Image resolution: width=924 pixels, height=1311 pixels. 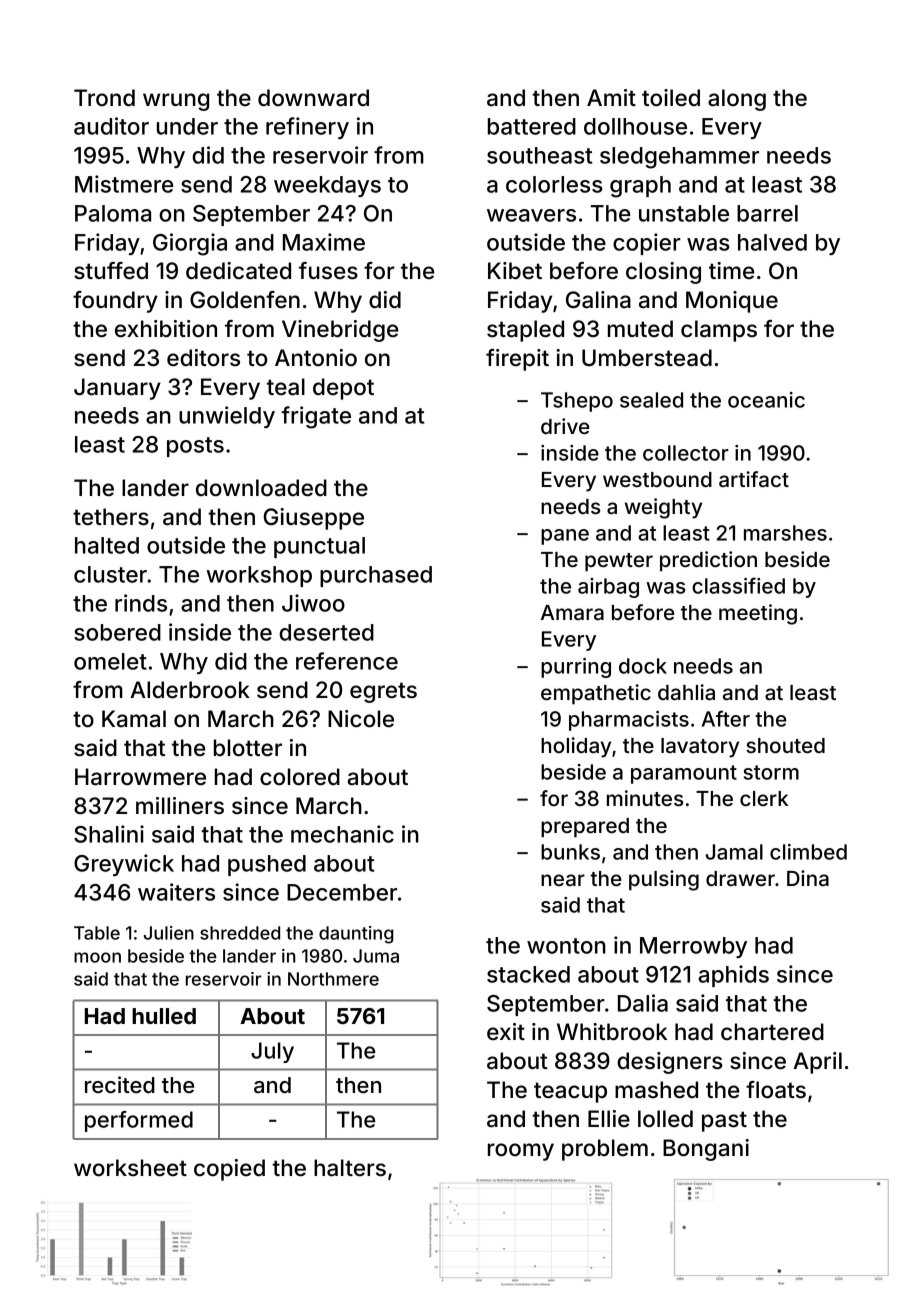 I want to click on auditor, so click(x=111, y=126).
